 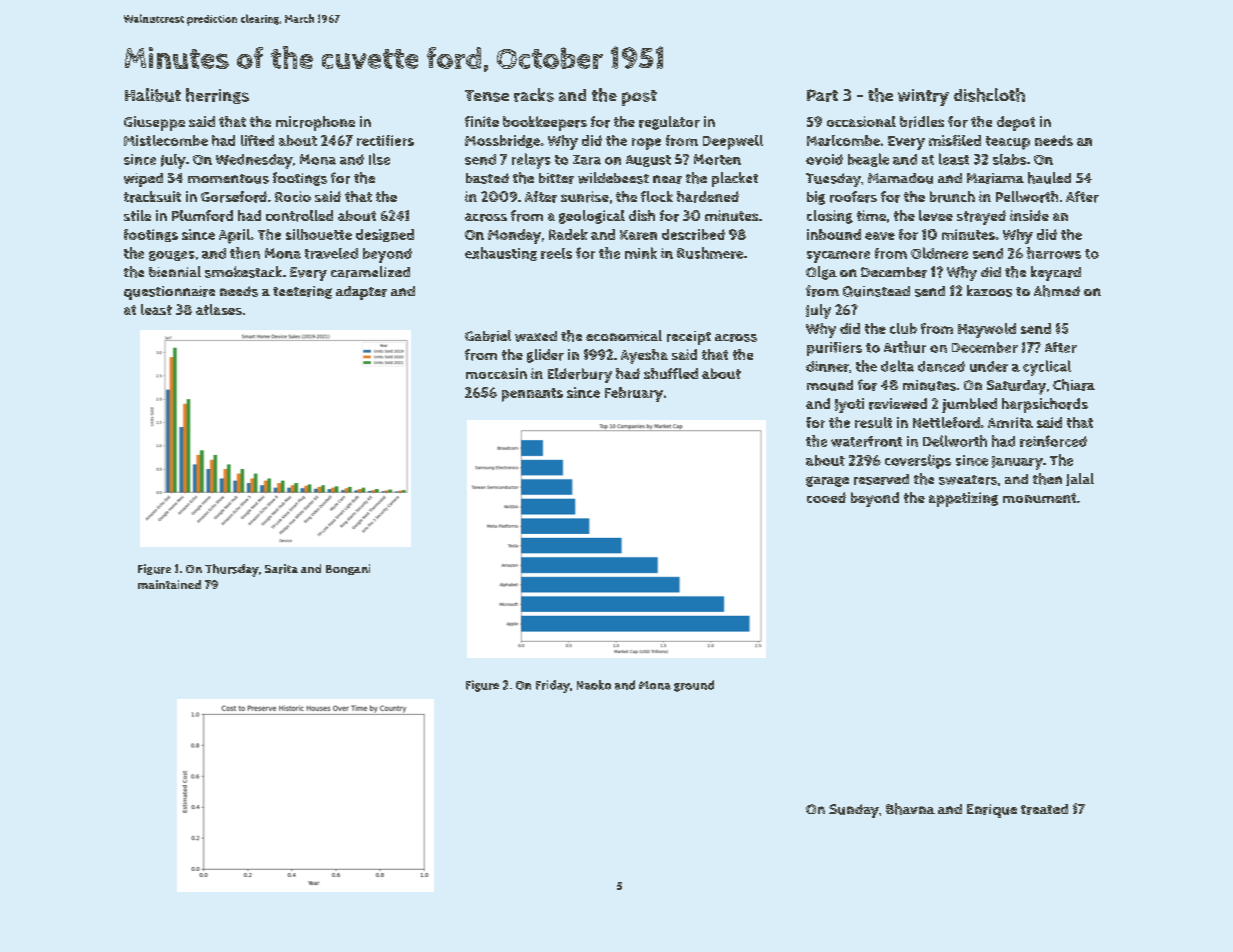 I want to click on pennants, so click(x=532, y=395).
